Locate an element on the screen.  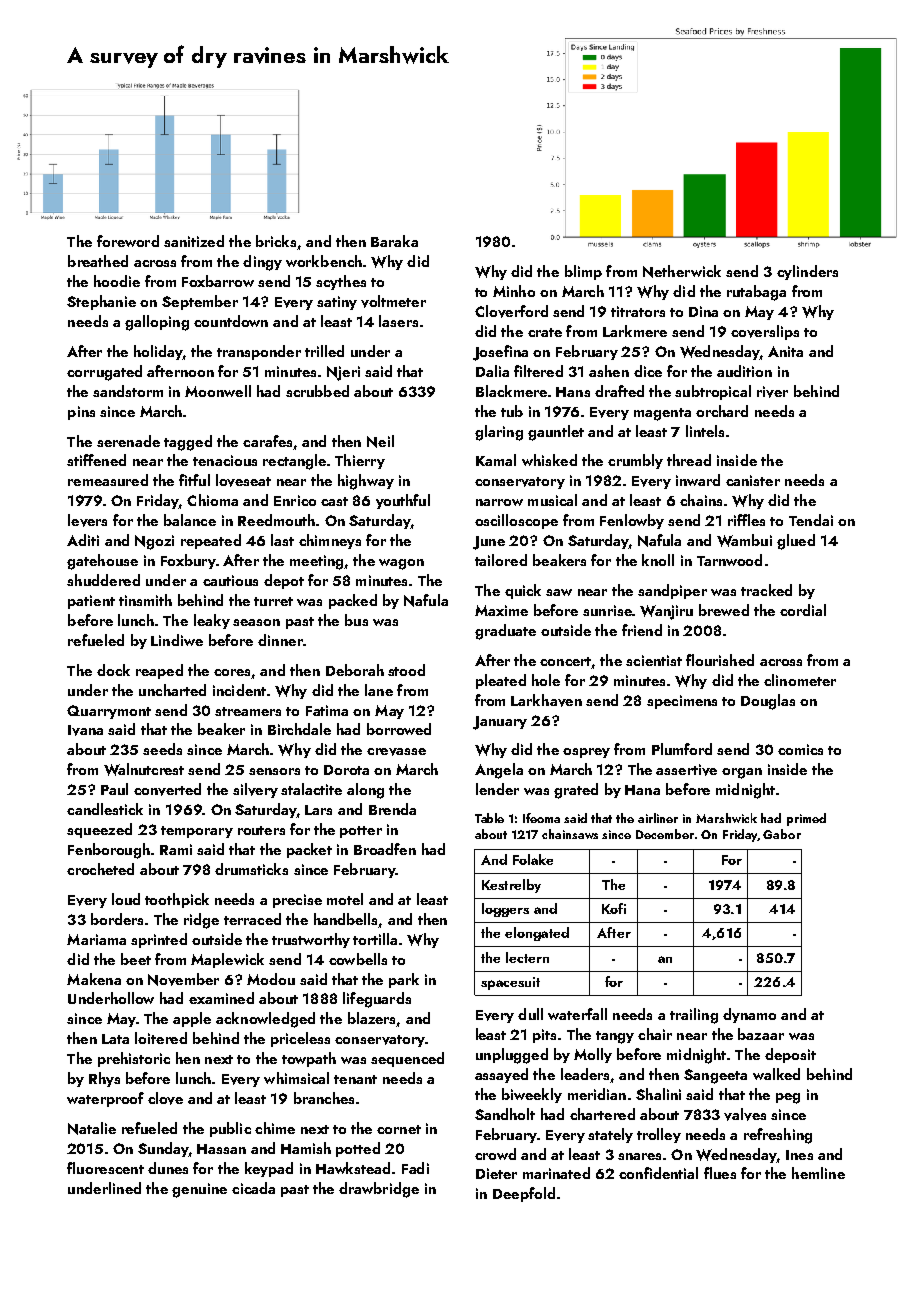
Kofi is located at coordinates (614, 908).
